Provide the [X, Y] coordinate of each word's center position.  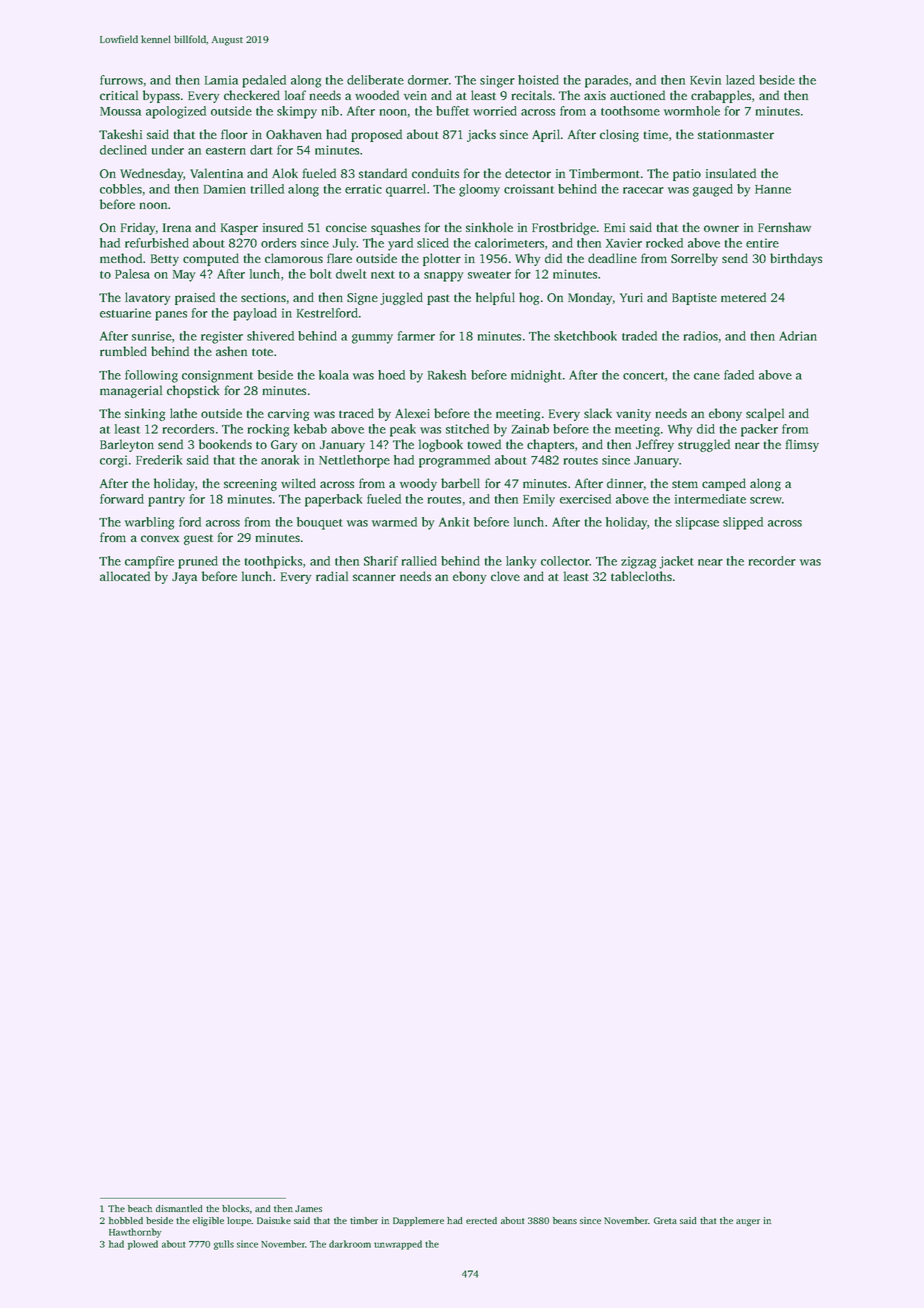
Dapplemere [418, 1221]
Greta [665, 1220]
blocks [235, 1208]
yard [400, 244]
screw [766, 500]
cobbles [121, 189]
